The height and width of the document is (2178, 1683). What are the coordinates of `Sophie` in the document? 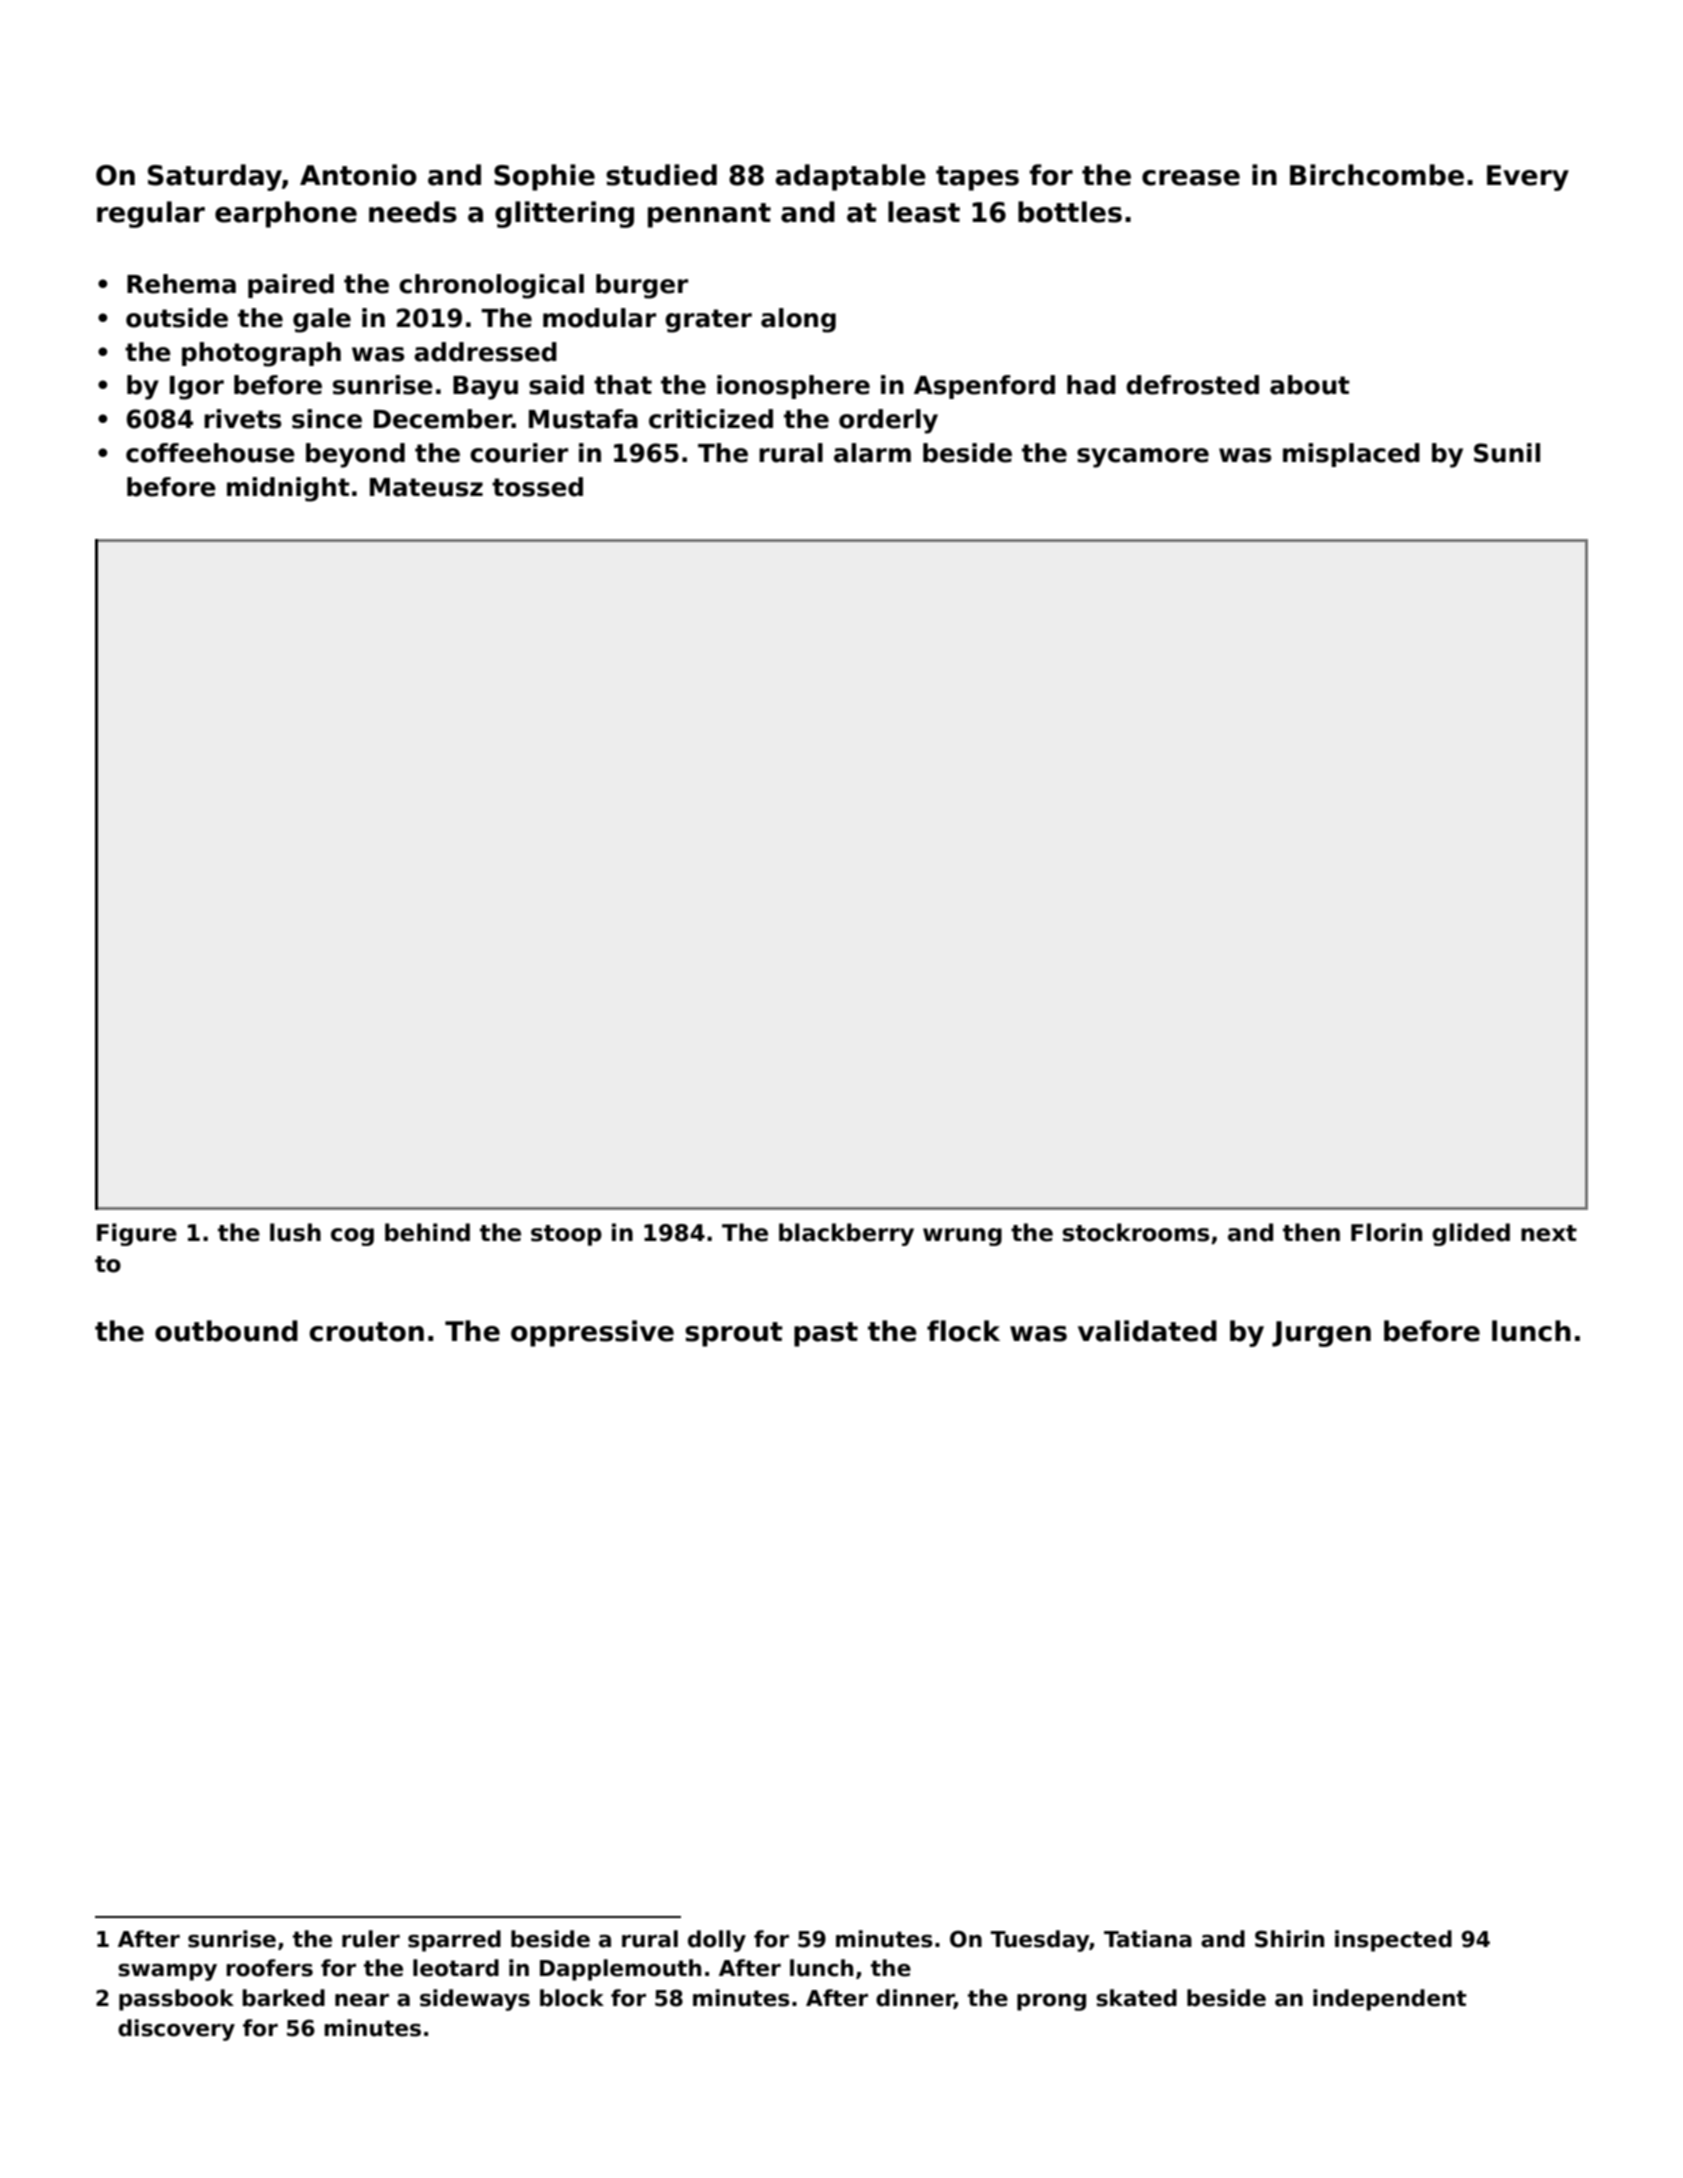 It's located at (544, 177).
